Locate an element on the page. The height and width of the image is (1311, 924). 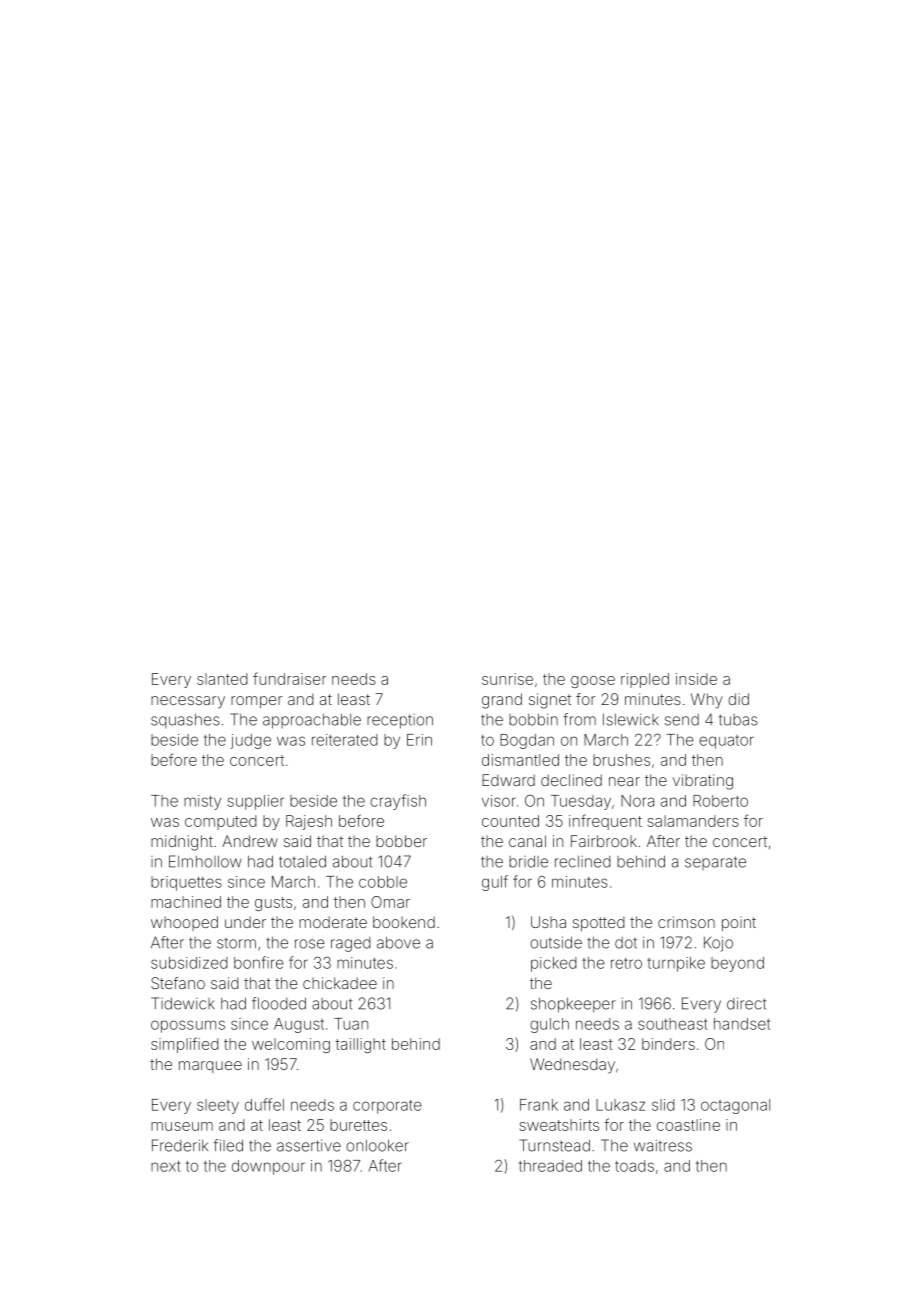
Erin is located at coordinates (419, 740).
